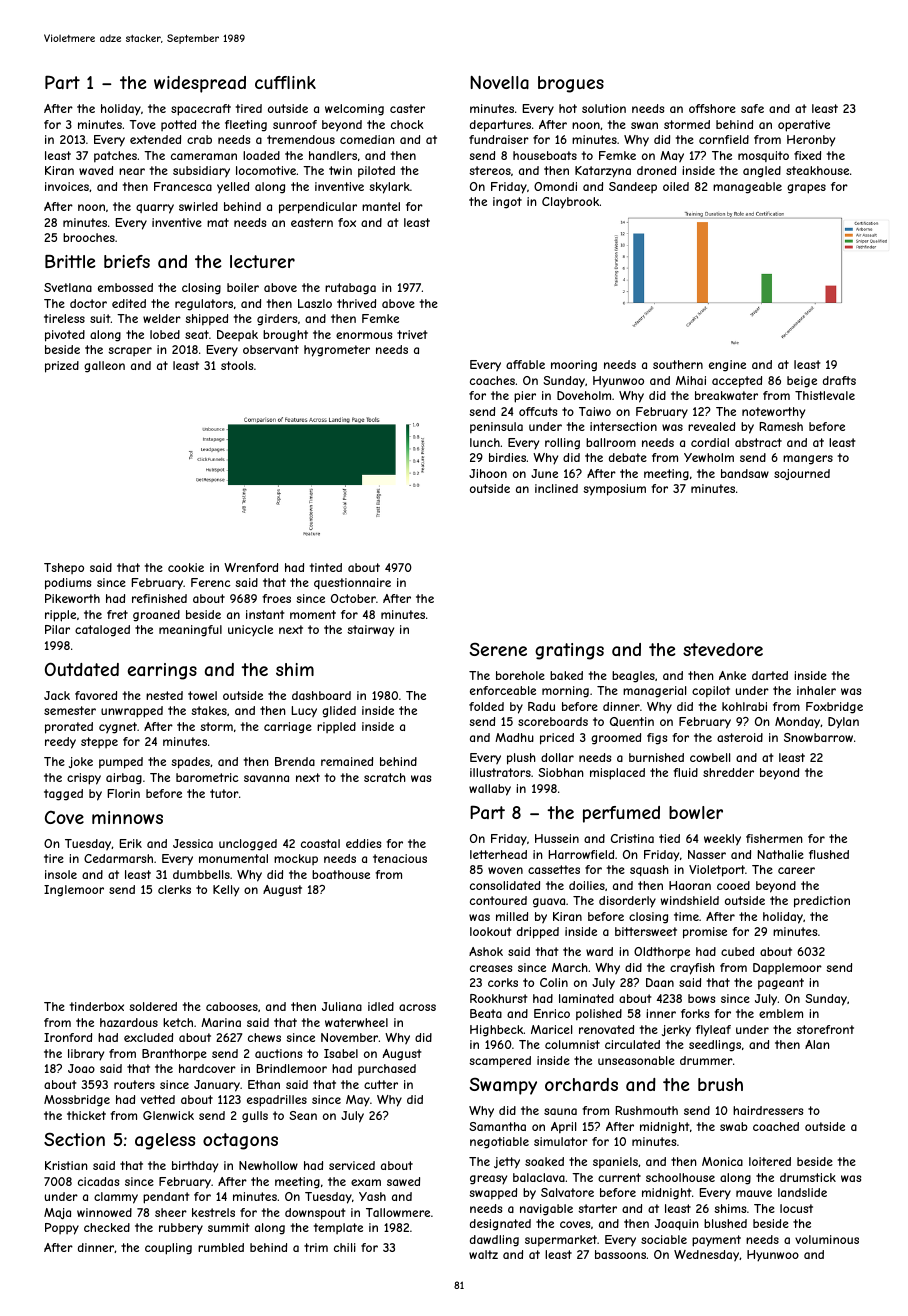  I want to click on dumbbells, so click(201, 874).
